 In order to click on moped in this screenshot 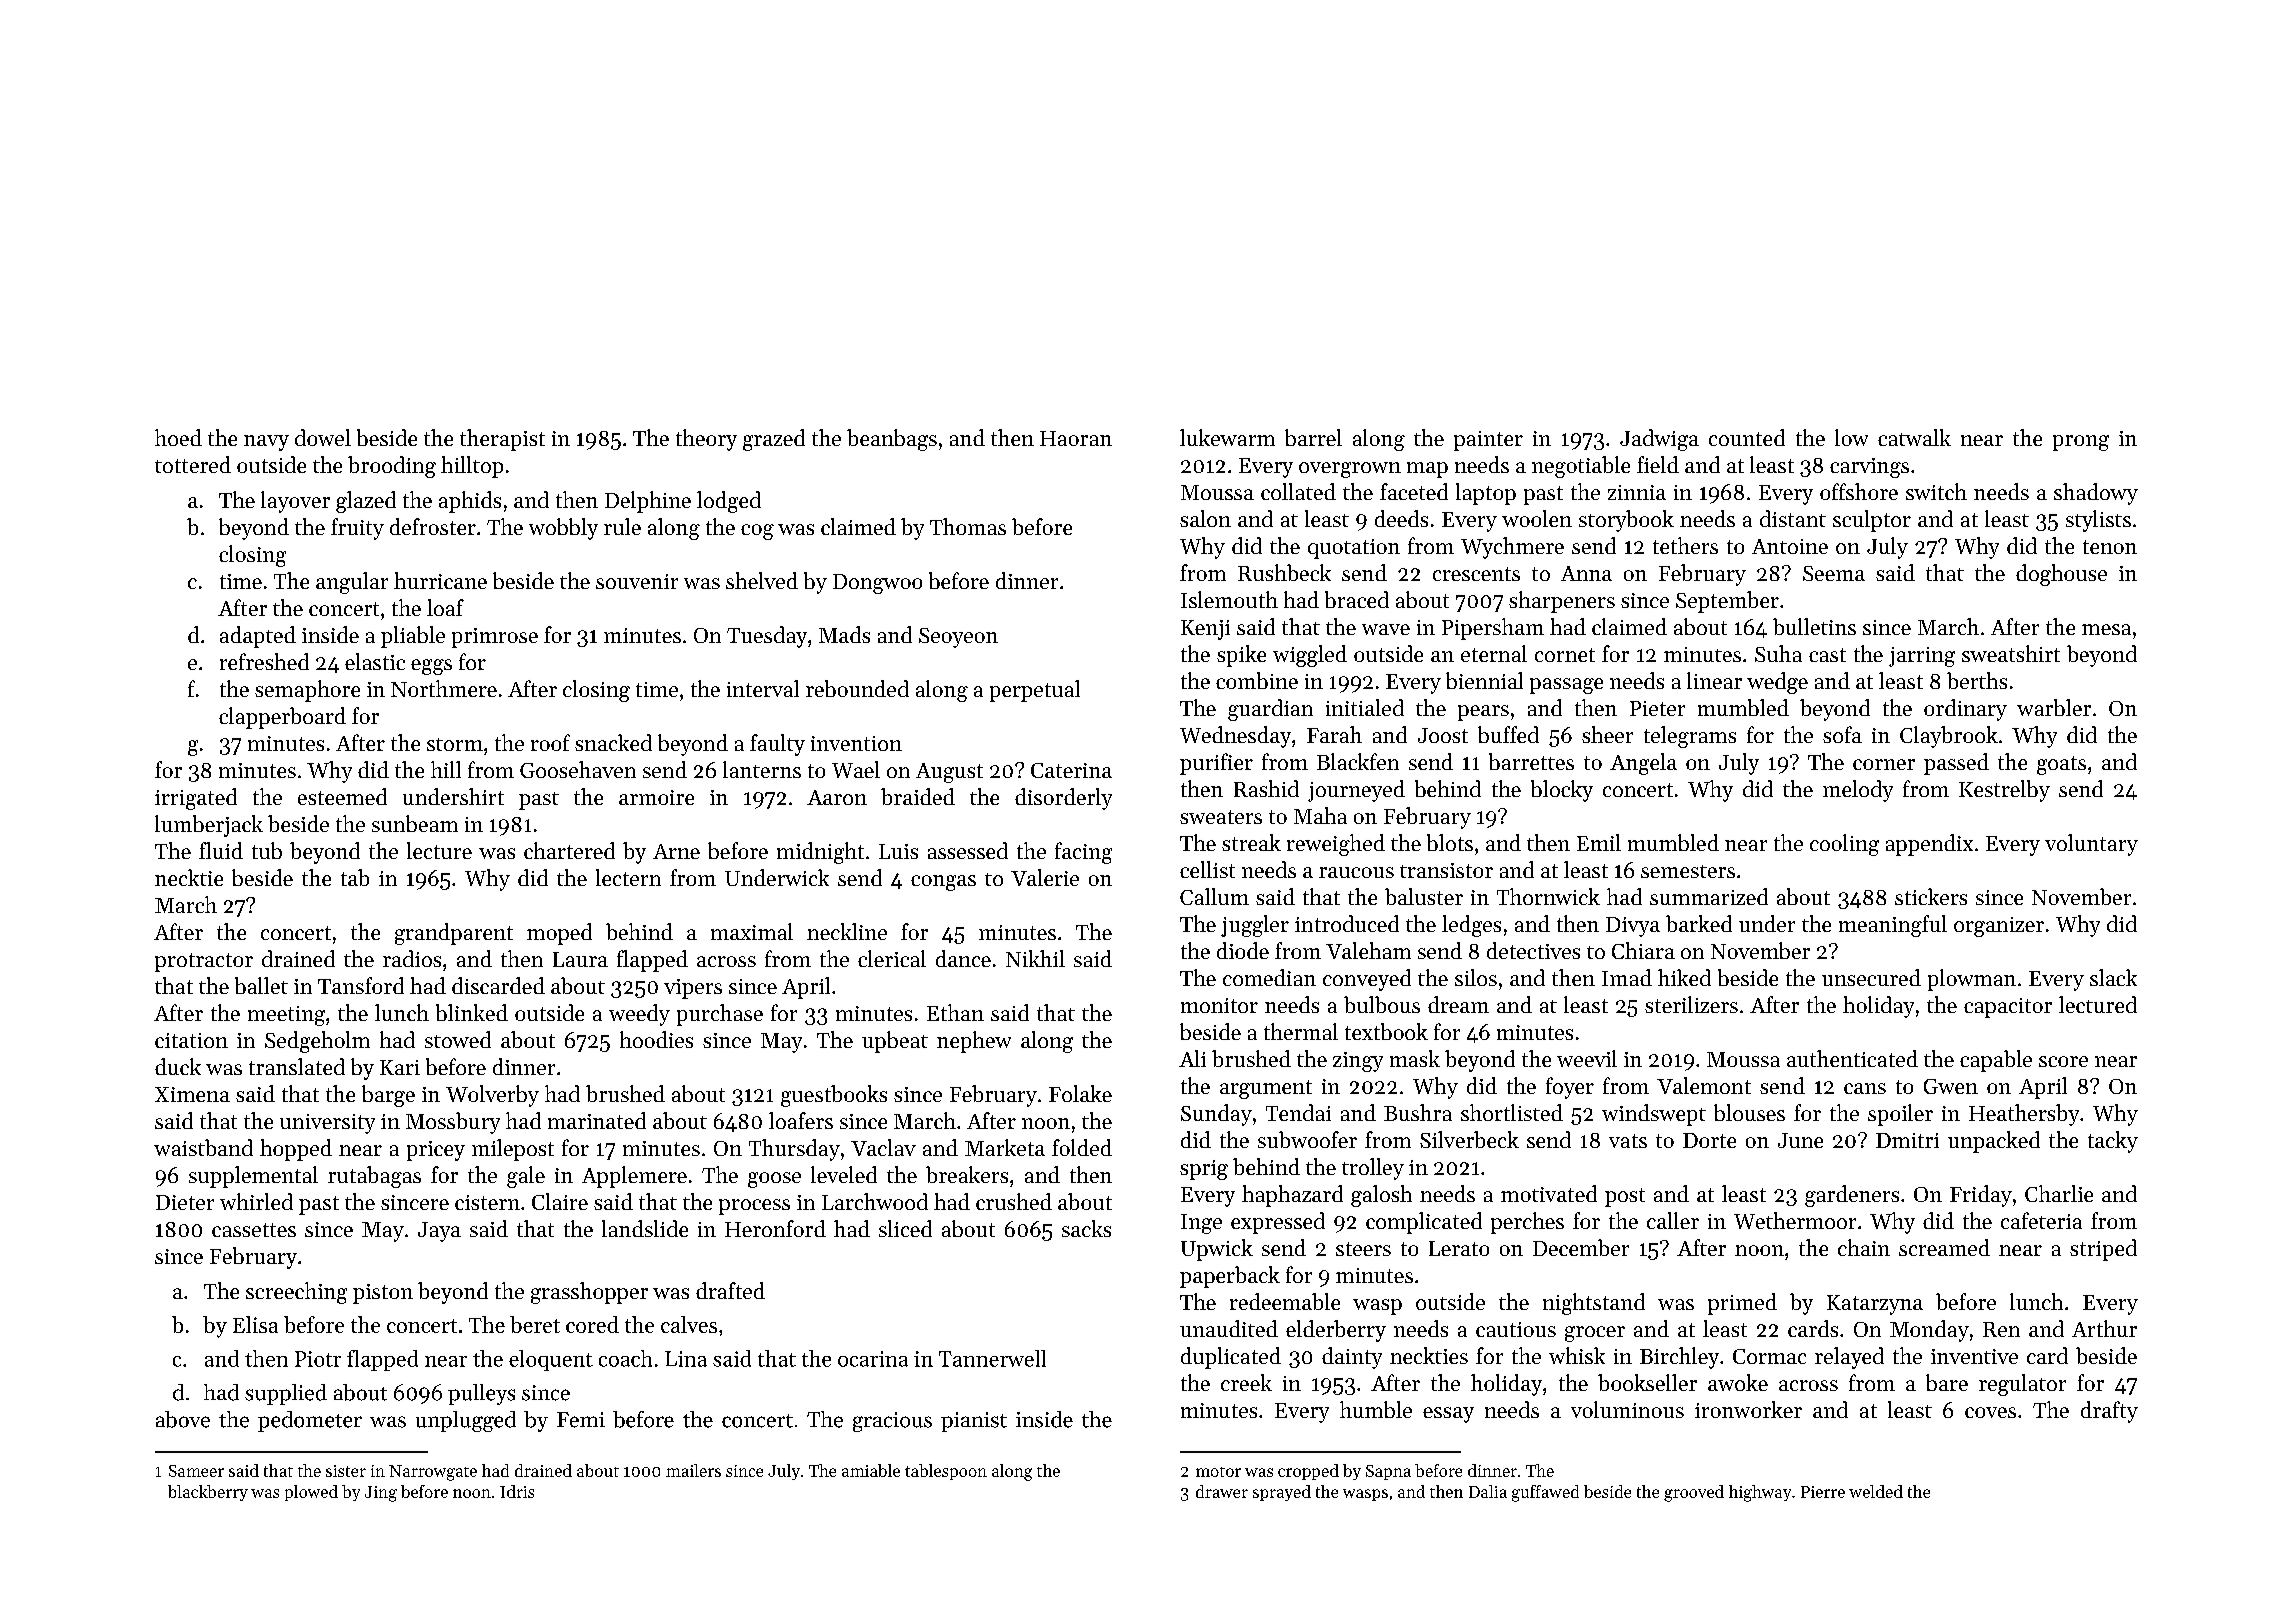, I will do `click(559, 934)`.
